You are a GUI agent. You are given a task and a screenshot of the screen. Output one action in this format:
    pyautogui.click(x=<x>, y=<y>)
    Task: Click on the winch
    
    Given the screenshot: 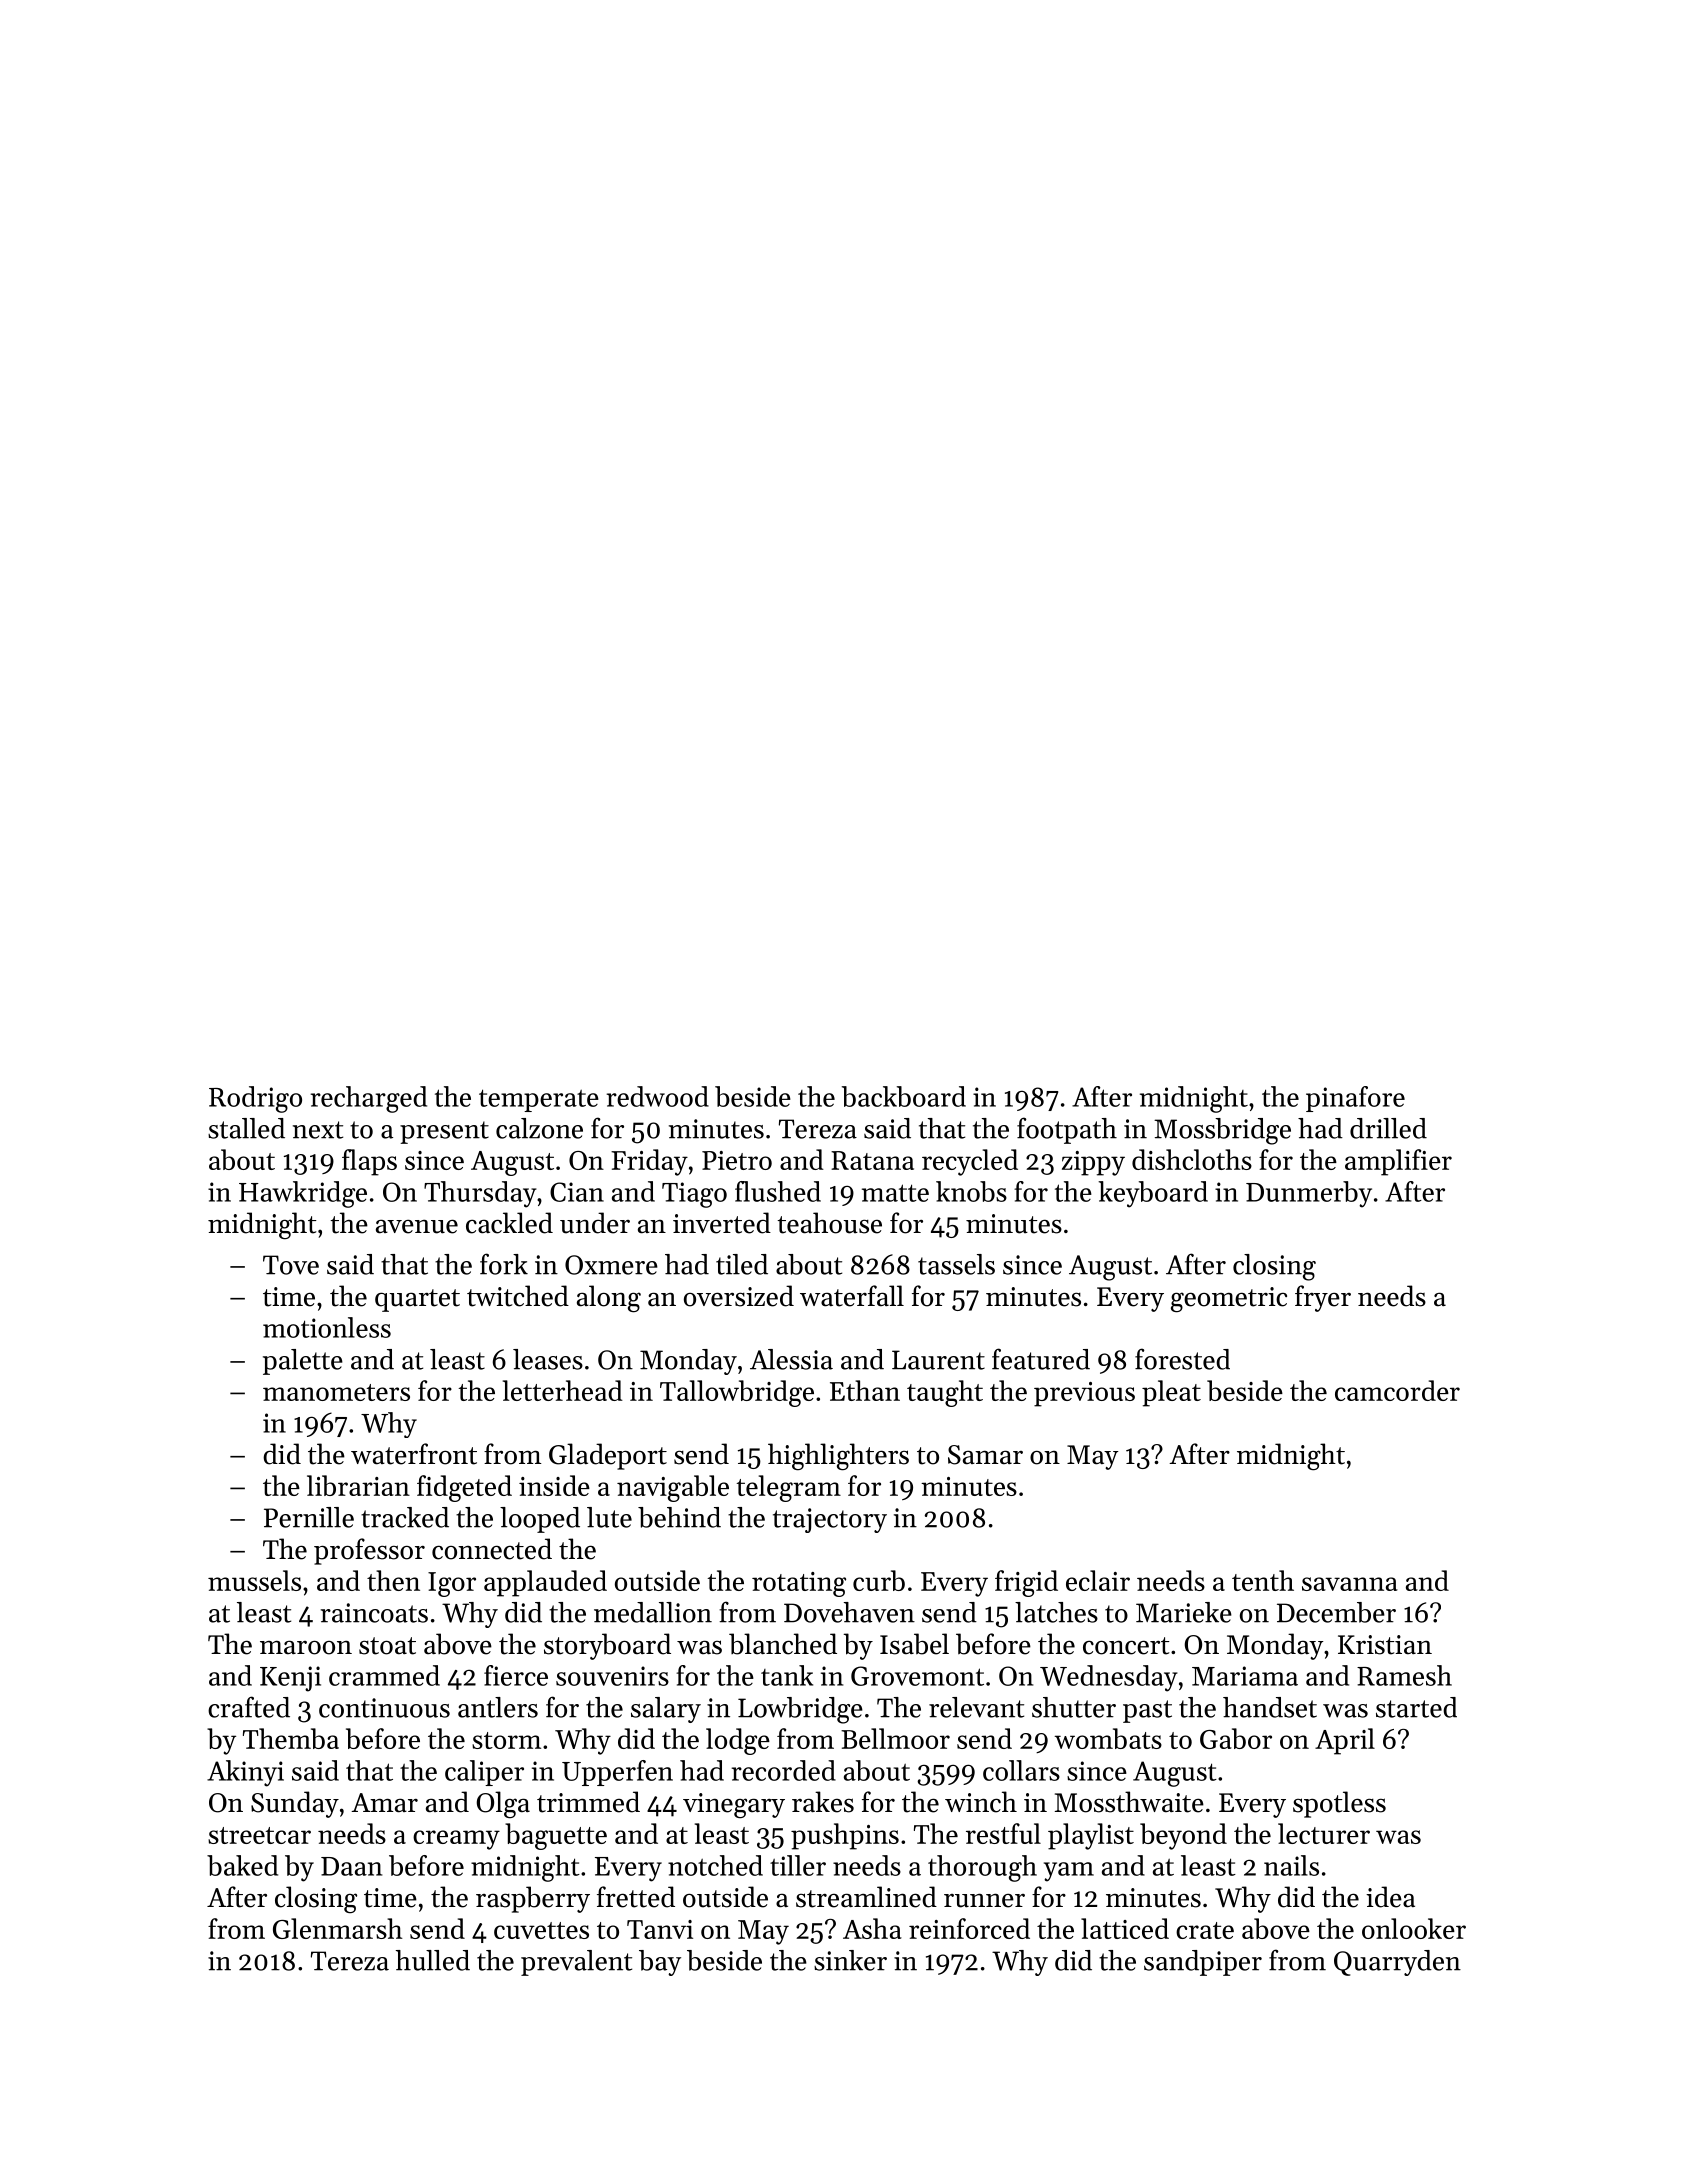 What is the action you would take?
    pyautogui.click(x=981, y=1802)
